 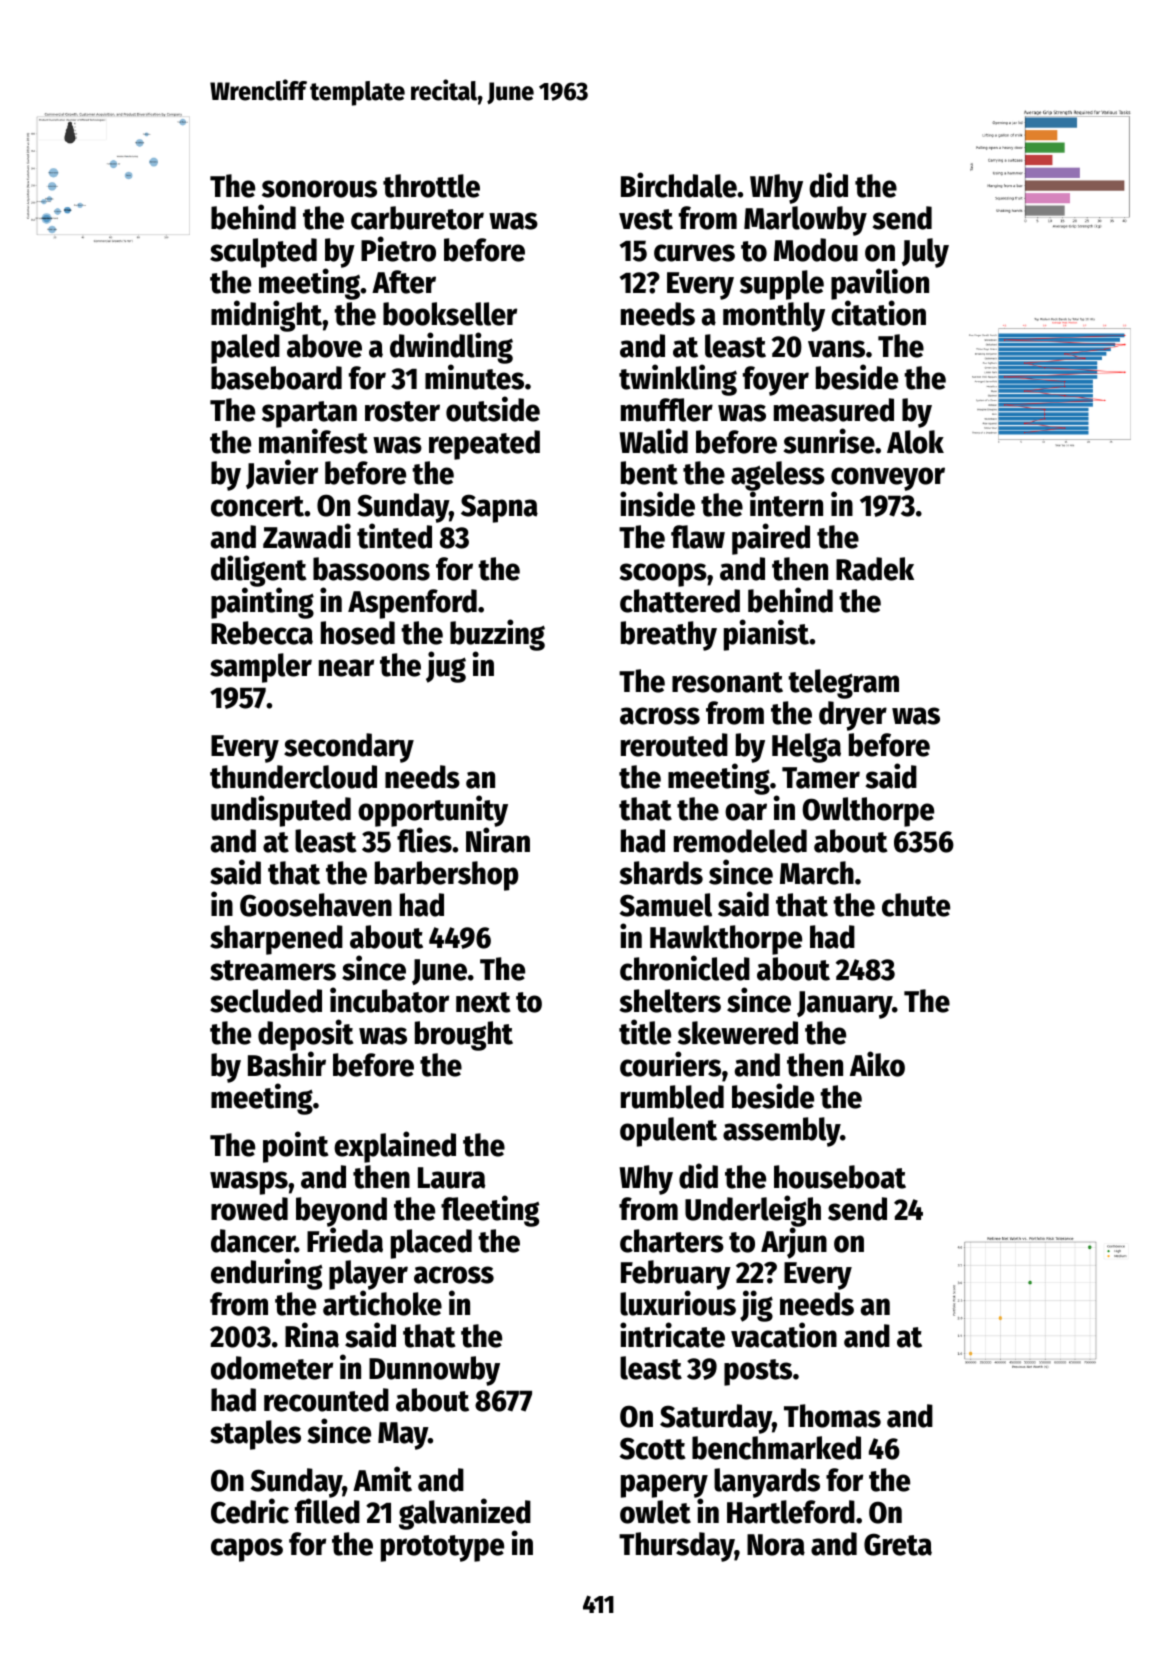 I want to click on sonorous, so click(x=319, y=189).
